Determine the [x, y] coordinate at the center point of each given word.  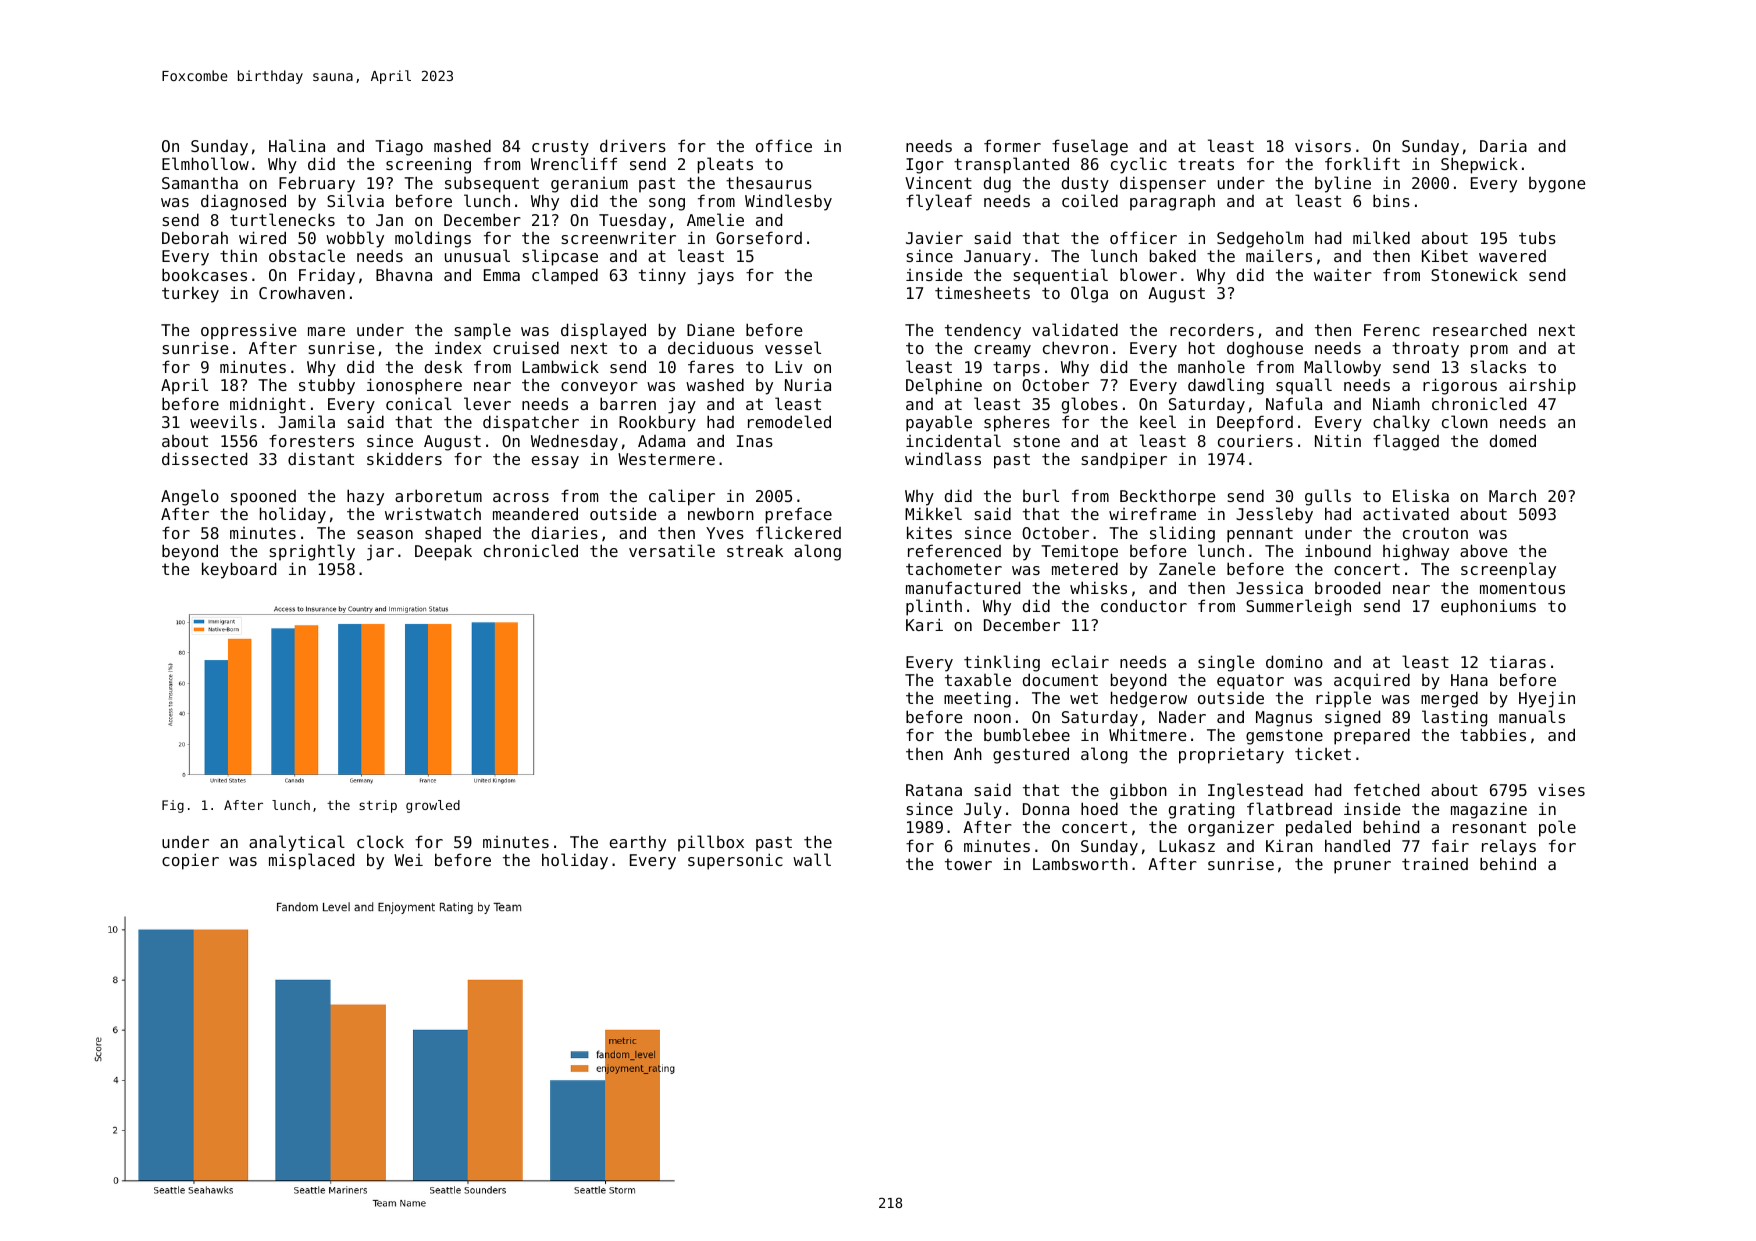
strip [378, 806]
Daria [1503, 145]
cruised [526, 347]
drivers [633, 145]
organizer [1231, 828]
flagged [1406, 442]
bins [1391, 200]
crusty [560, 148]
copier [190, 861]
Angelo [190, 497]
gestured [1031, 755]
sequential [1061, 276]
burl [1041, 495]
